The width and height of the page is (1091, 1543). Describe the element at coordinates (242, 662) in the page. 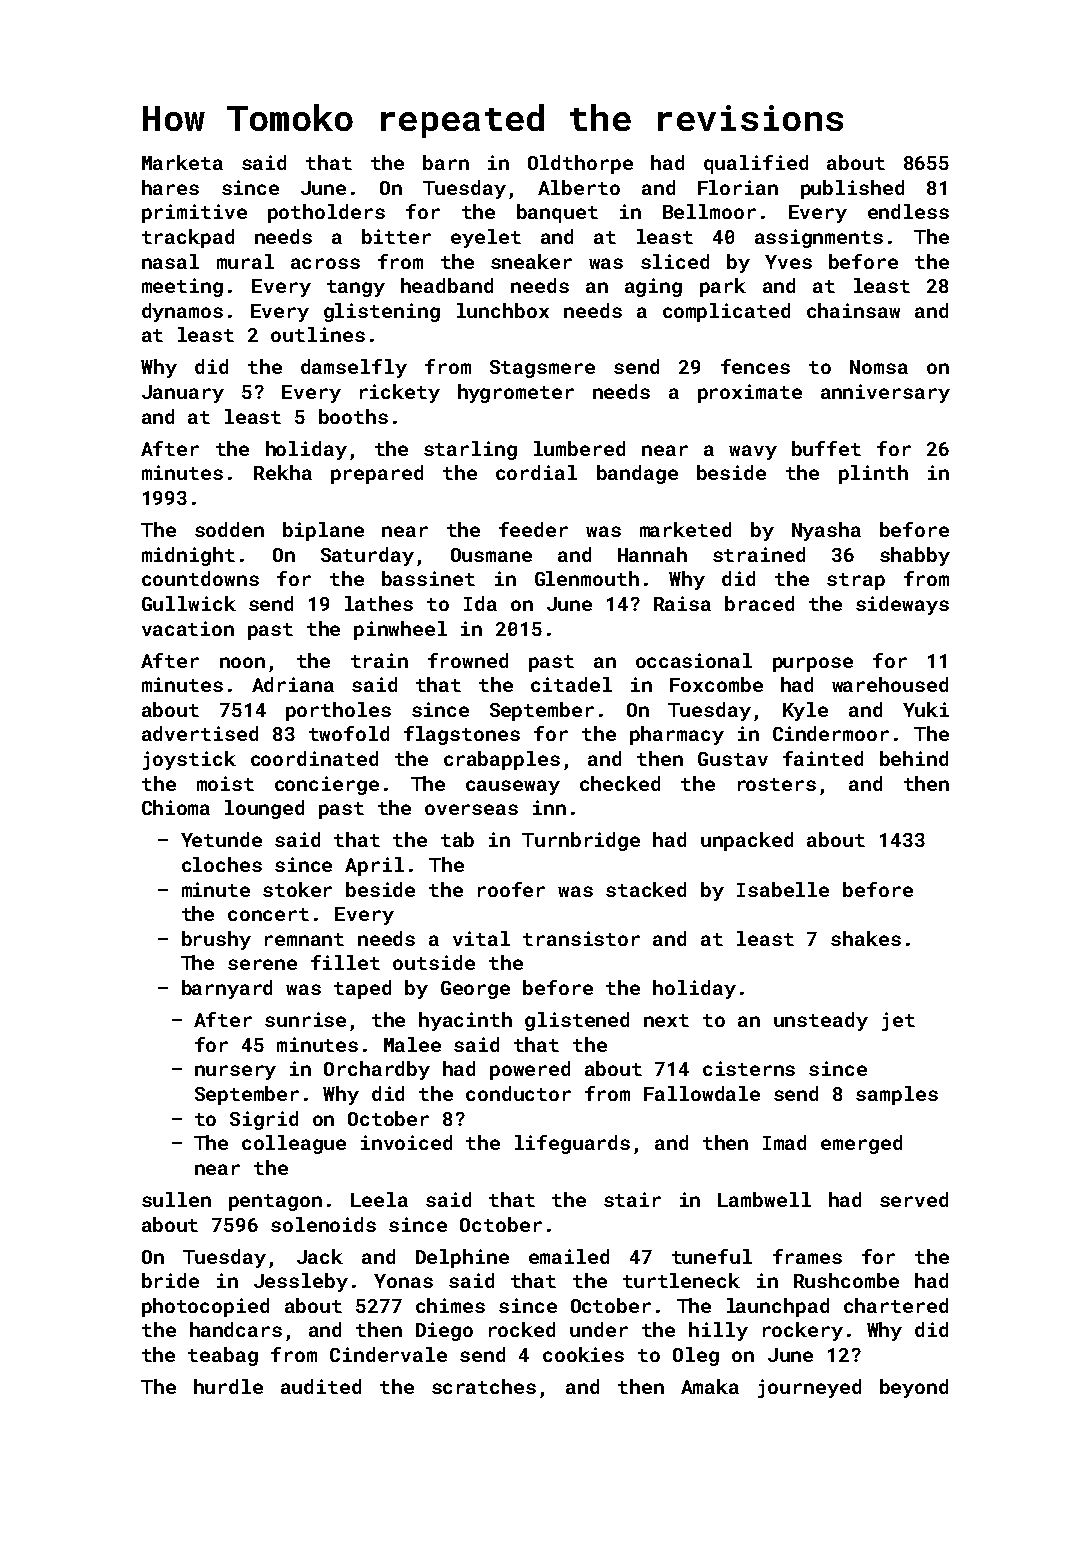

I see `noon` at that location.
